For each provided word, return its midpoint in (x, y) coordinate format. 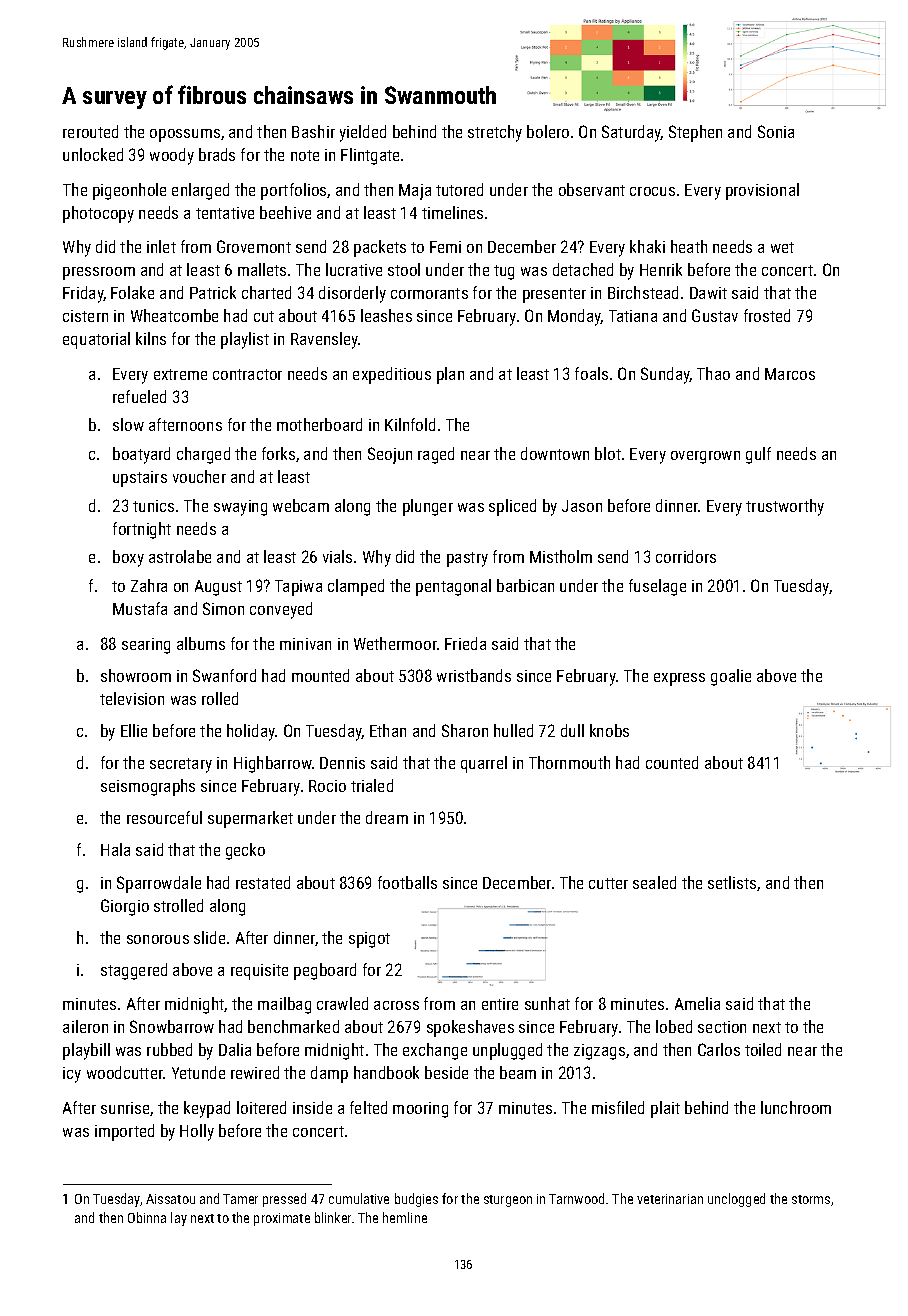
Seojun (390, 455)
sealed (654, 882)
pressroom (99, 273)
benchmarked (293, 1026)
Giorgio (125, 907)
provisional (762, 191)
